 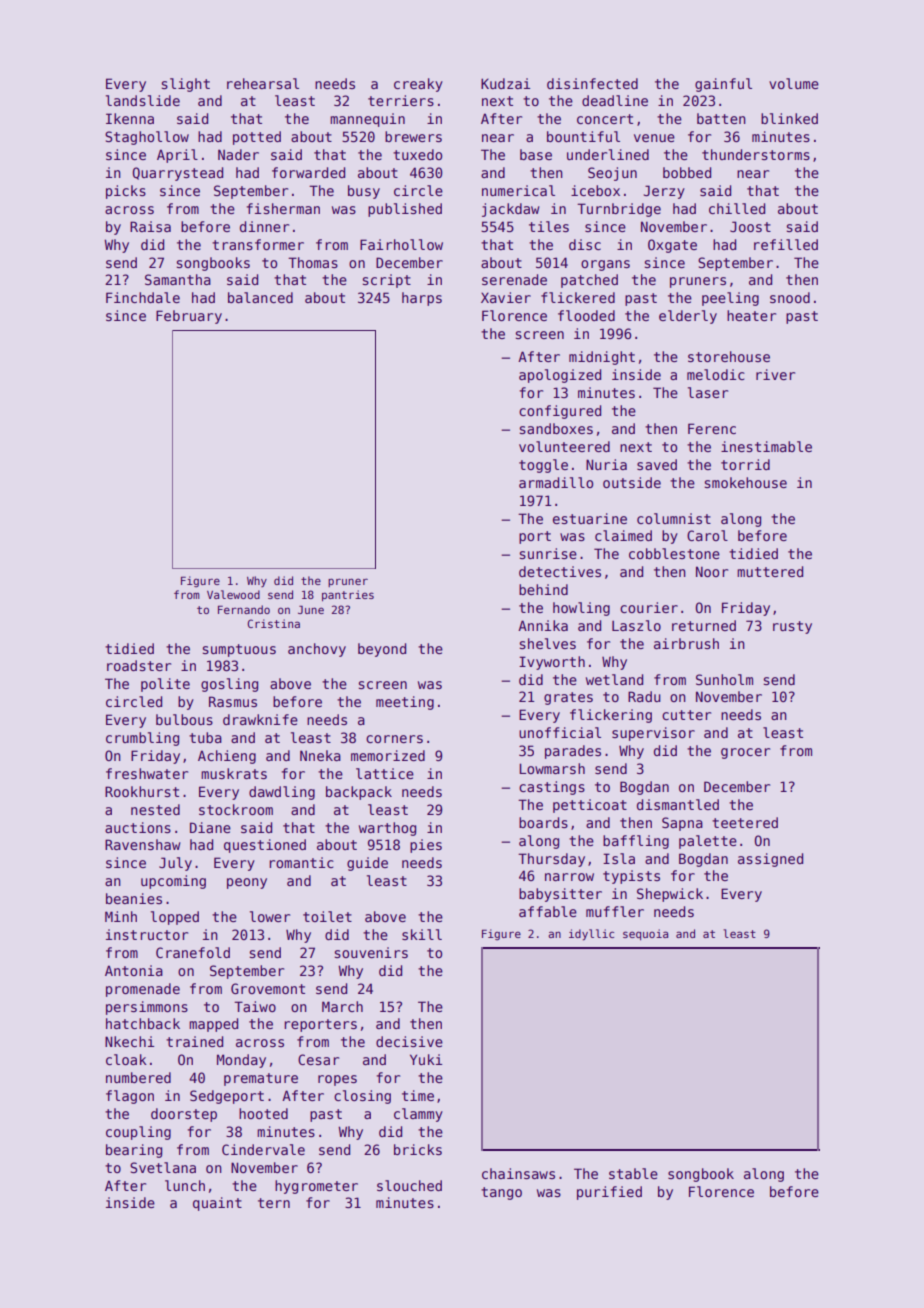 What do you see at coordinates (619, 210) in the image?
I see `Turnbridge` at bounding box center [619, 210].
